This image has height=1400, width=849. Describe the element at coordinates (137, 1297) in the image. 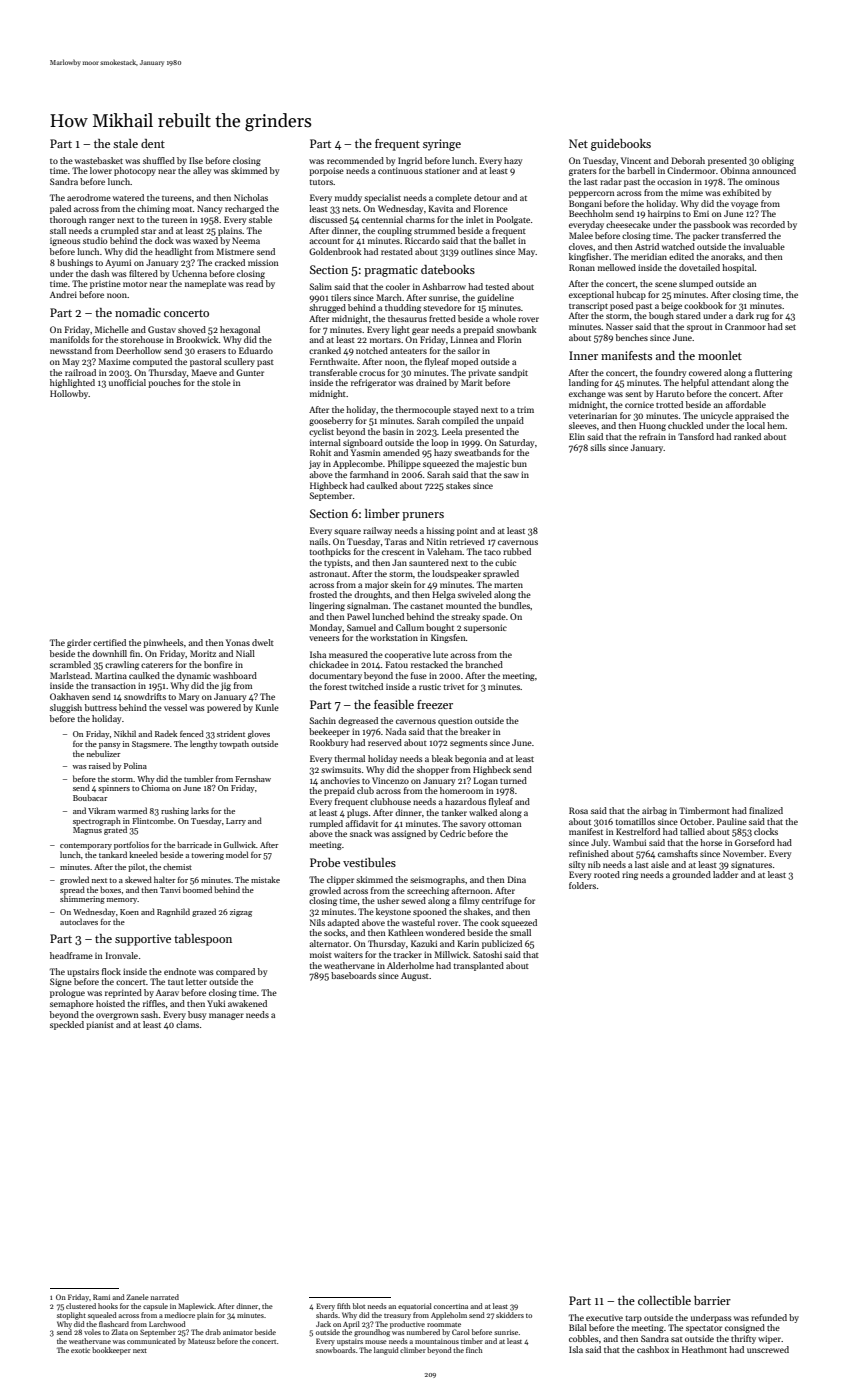

I see `Zanele` at that location.
